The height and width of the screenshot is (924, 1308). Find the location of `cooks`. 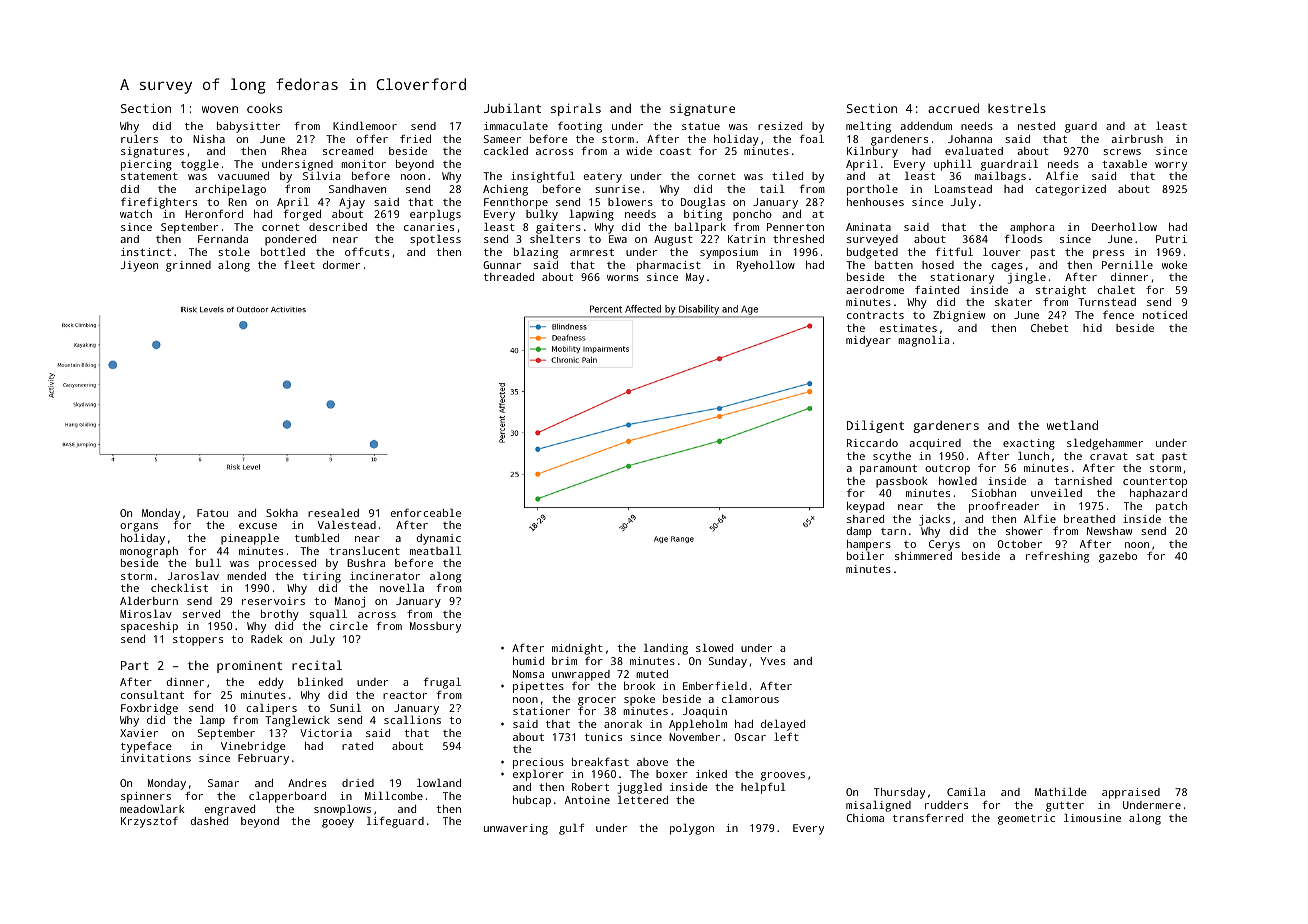

cooks is located at coordinates (264, 108).
